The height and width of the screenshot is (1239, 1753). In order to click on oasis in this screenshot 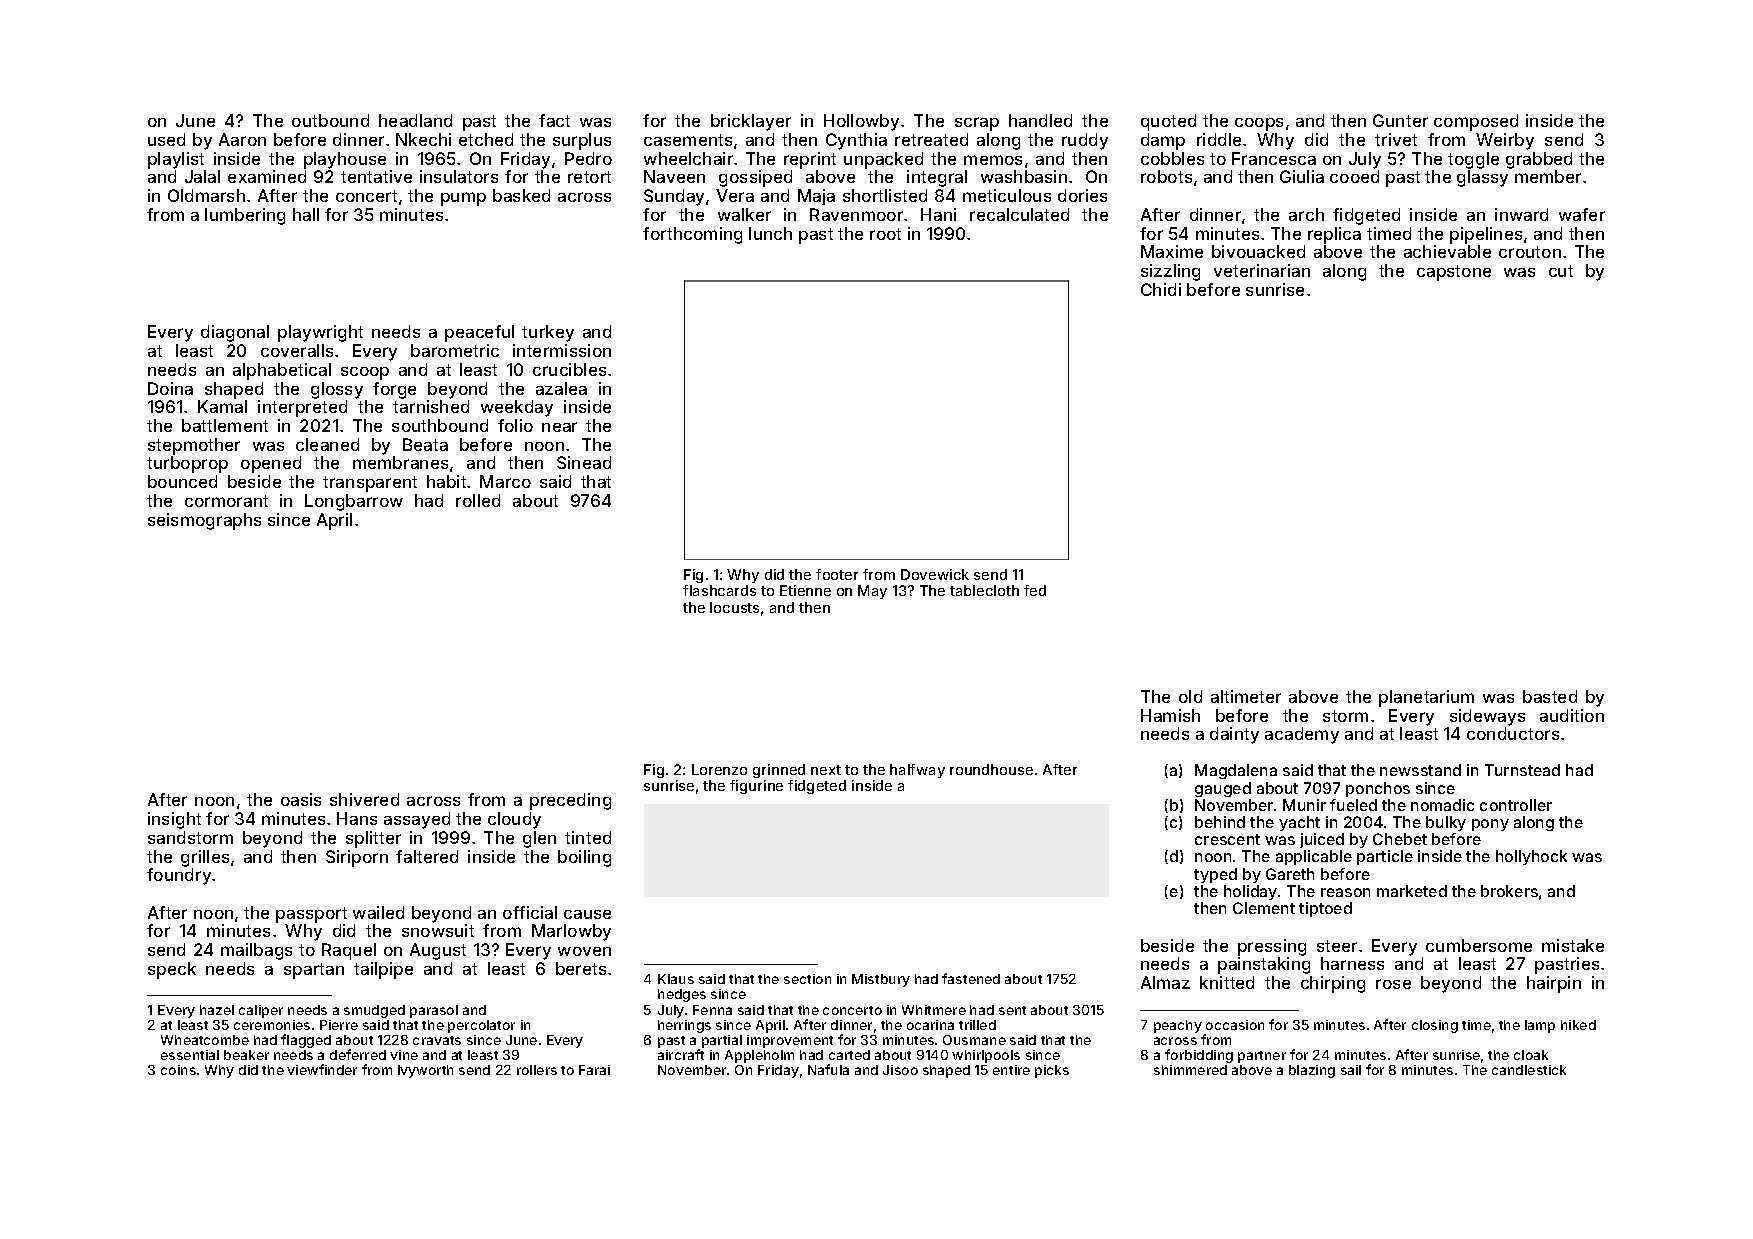, I will do `click(301, 799)`.
